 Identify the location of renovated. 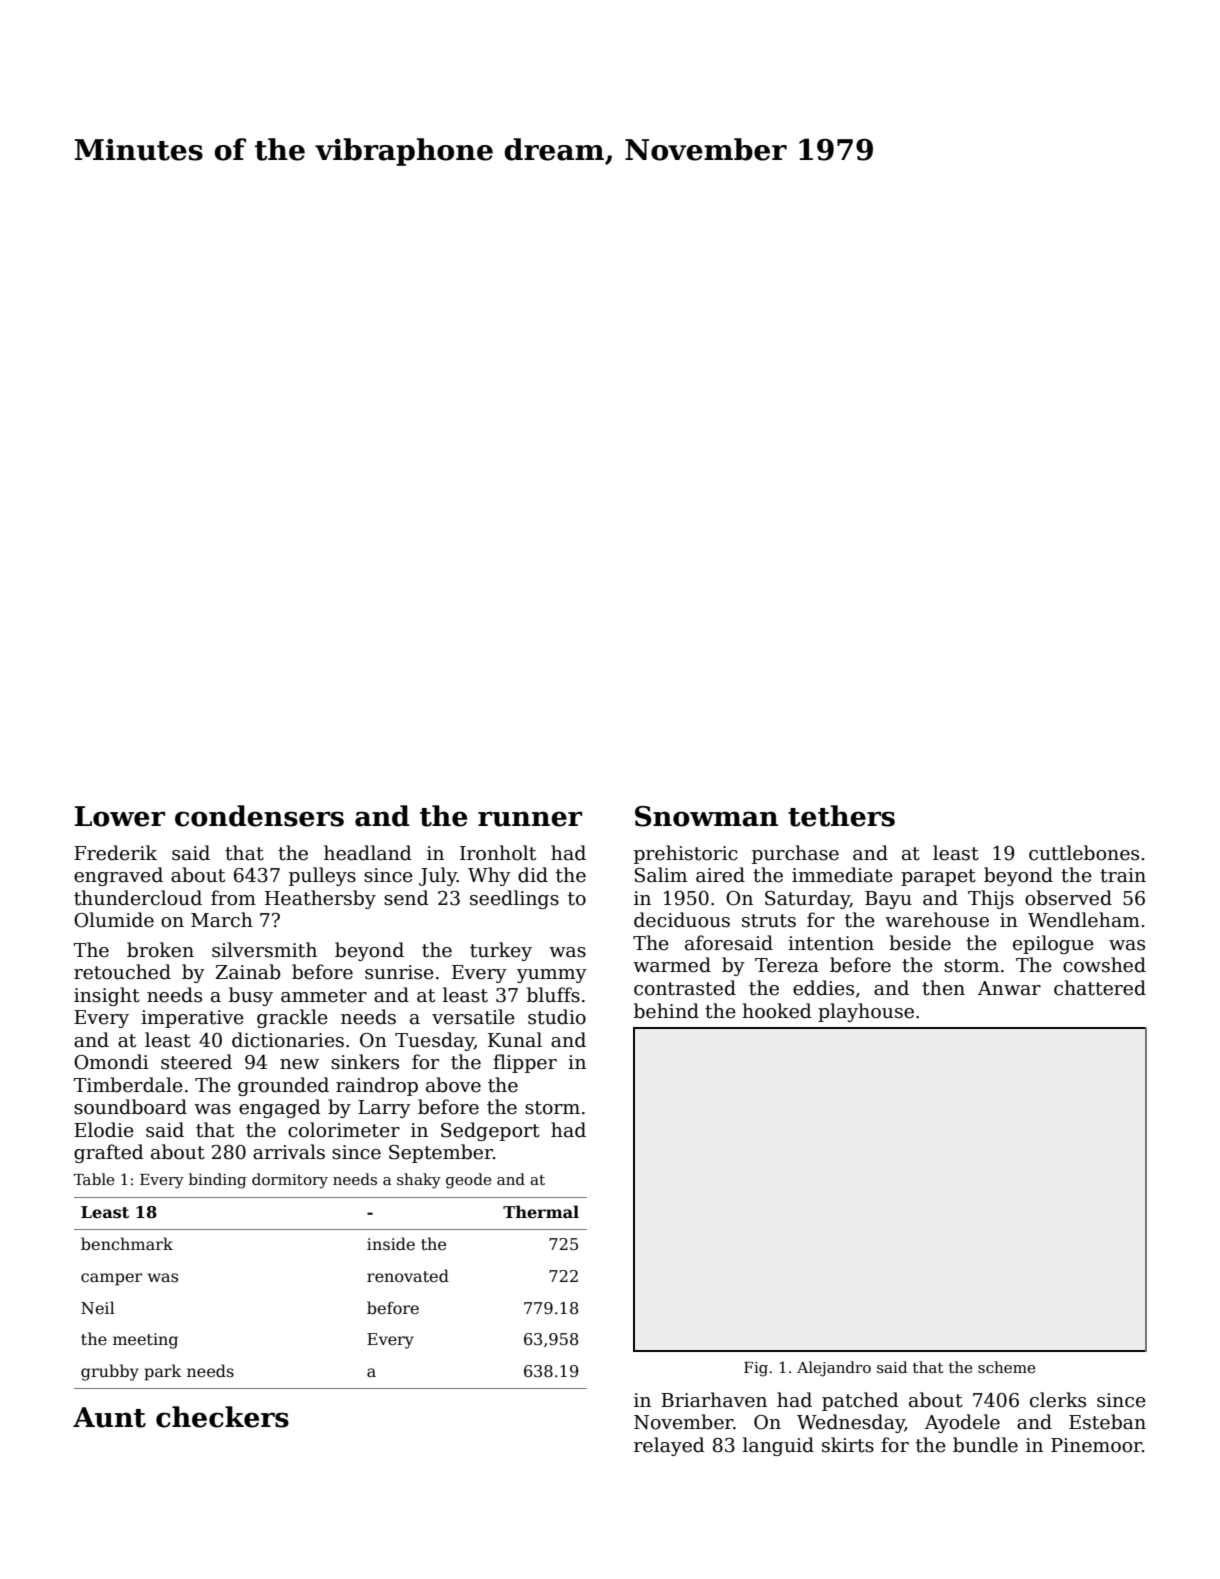
(408, 1276).
